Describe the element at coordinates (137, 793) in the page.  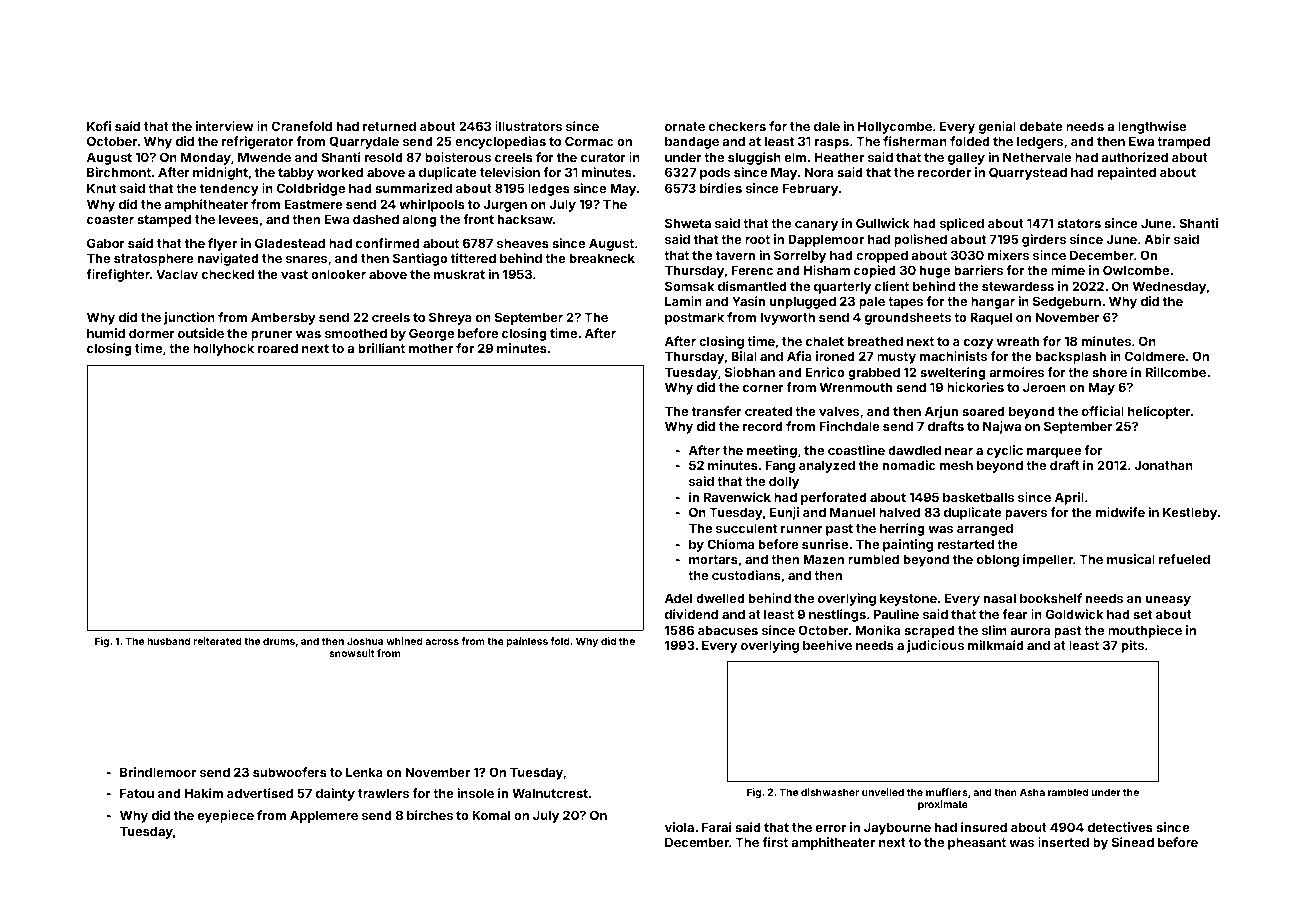
I see `Fatou` at that location.
